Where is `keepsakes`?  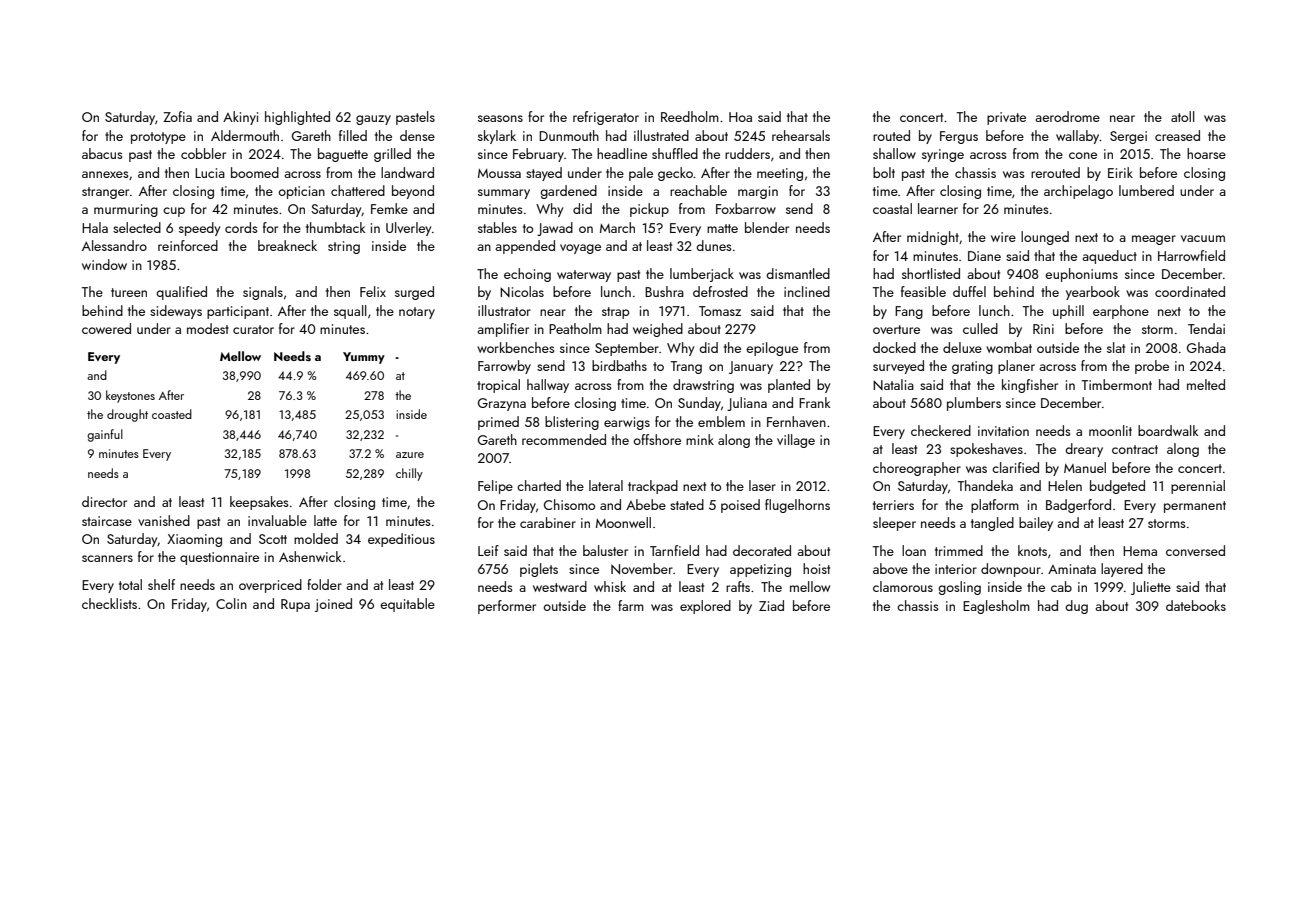 keepsakes is located at coordinates (259, 503).
